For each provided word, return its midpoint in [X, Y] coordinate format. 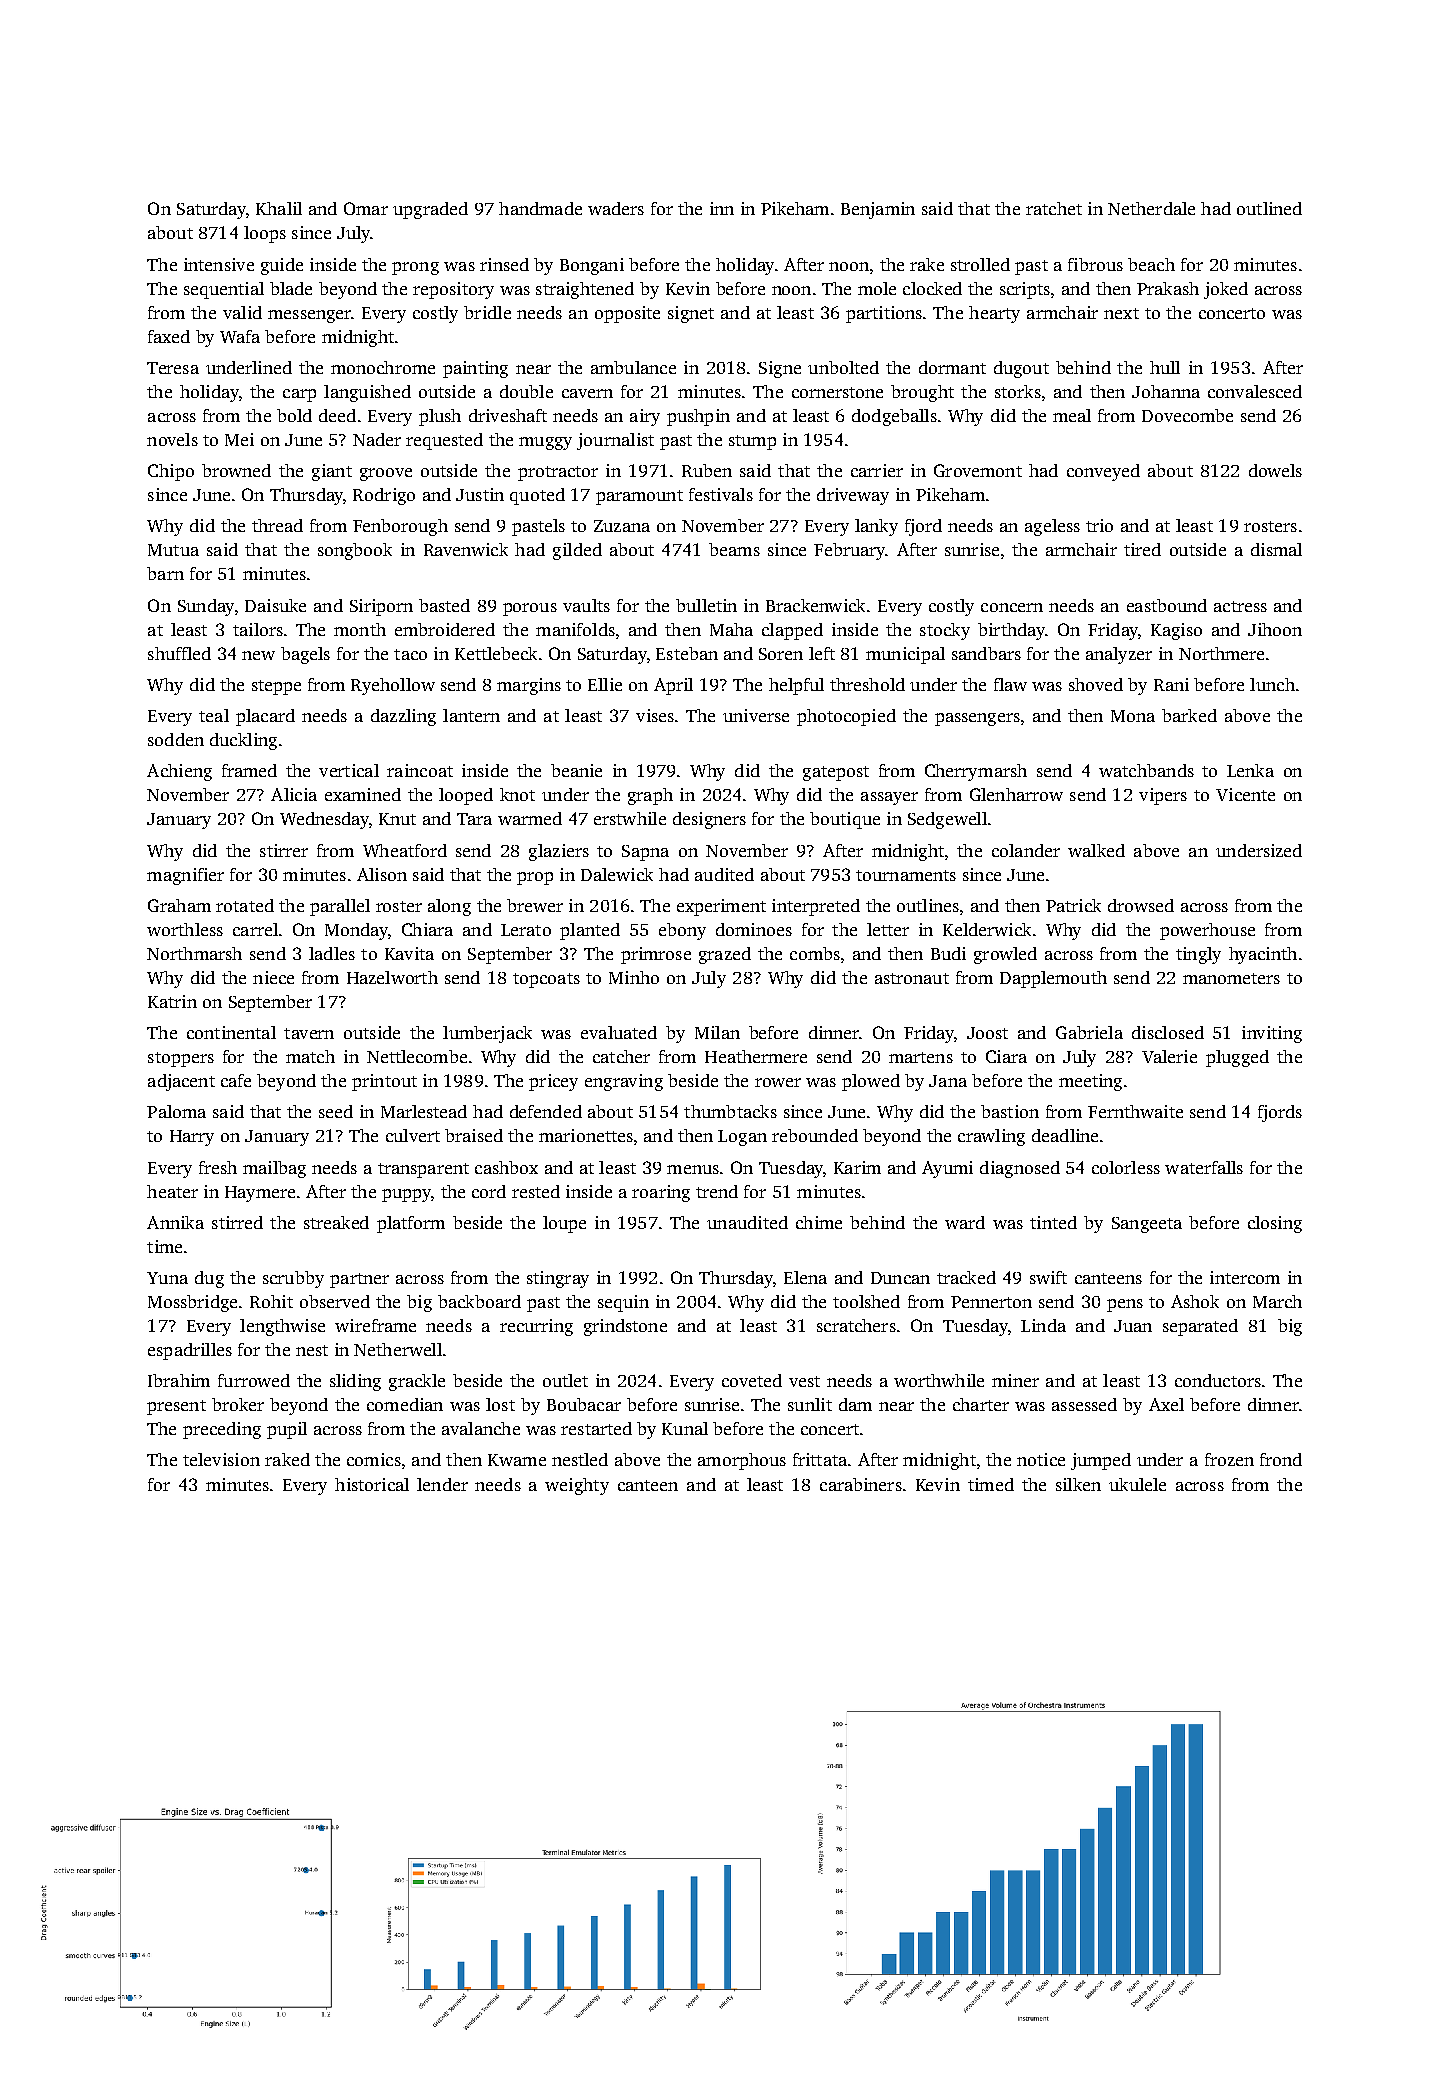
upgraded [430, 210]
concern [1012, 607]
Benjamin [878, 210]
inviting [1272, 1034]
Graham [179, 905]
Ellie [605, 684]
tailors [258, 629]
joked [1226, 290]
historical [372, 1484]
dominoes [754, 929]
